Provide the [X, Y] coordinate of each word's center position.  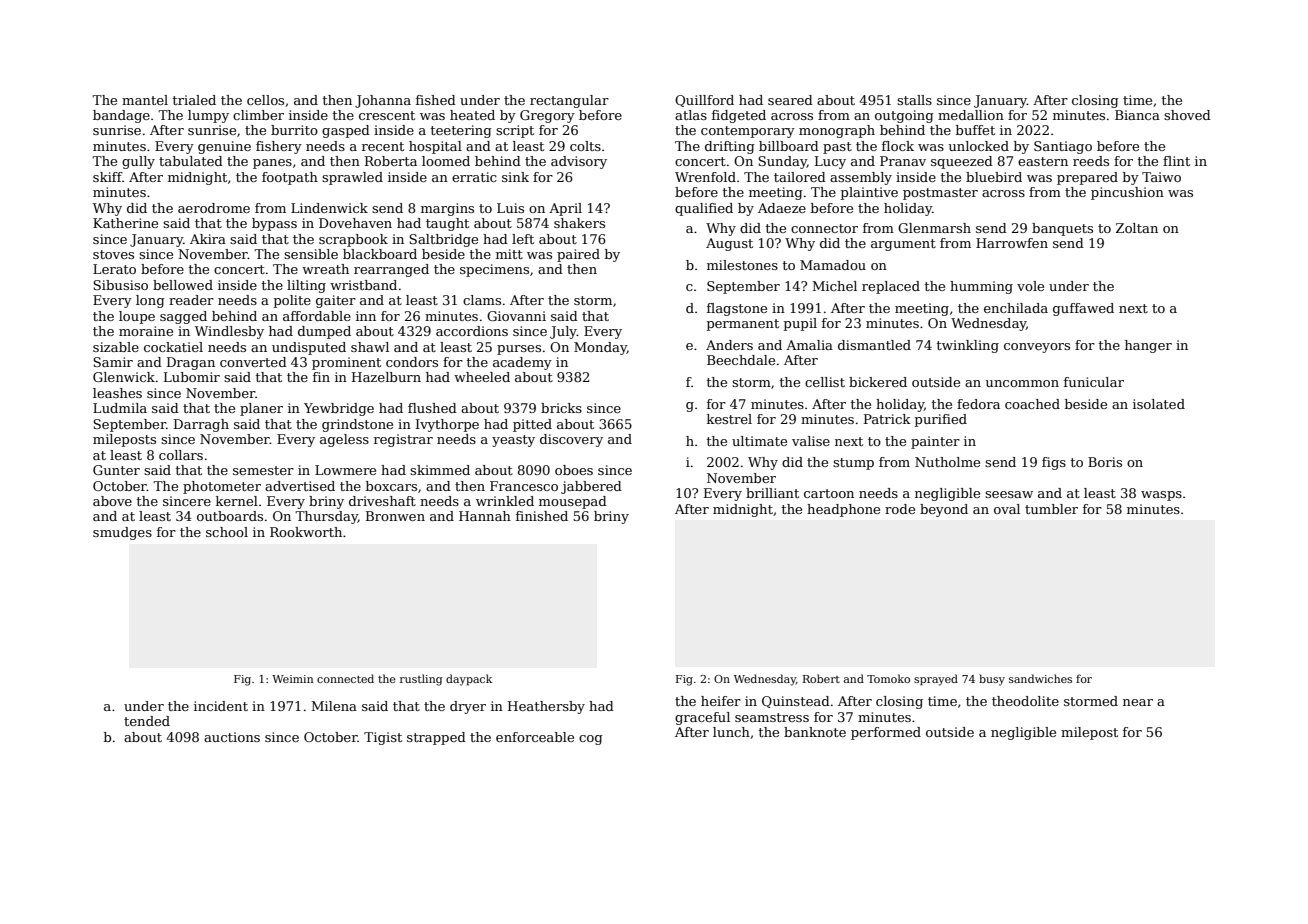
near [1138, 702]
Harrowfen [1012, 243]
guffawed [1083, 309]
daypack [469, 680]
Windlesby [229, 332]
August [729, 244]
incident [221, 706]
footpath [290, 178]
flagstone [737, 309]
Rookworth [306, 532]
